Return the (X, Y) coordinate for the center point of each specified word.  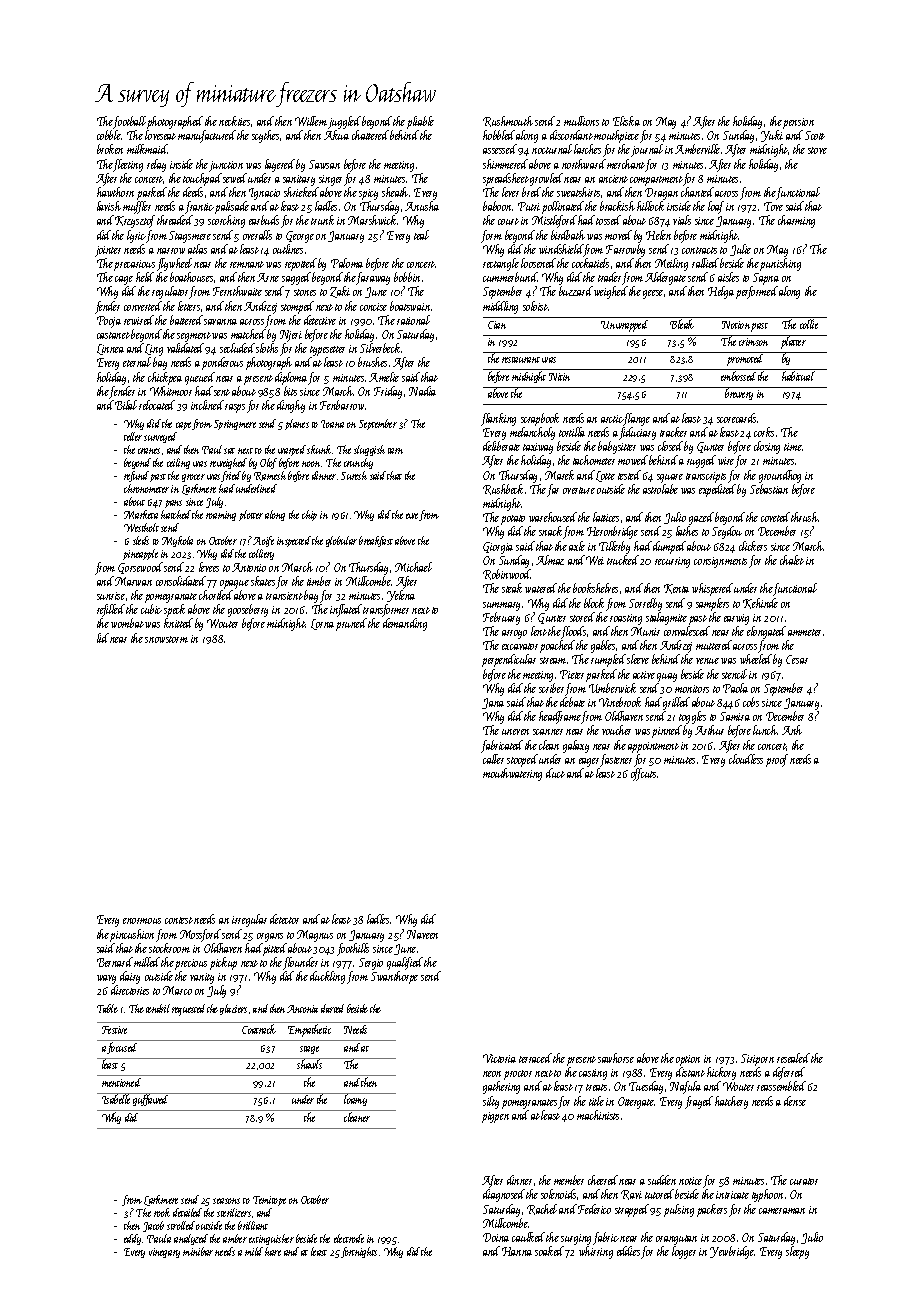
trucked (623, 560)
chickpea (165, 378)
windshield (561, 249)
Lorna (322, 624)
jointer (108, 251)
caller (493, 759)
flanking (498, 419)
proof (777, 760)
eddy (132, 1239)
